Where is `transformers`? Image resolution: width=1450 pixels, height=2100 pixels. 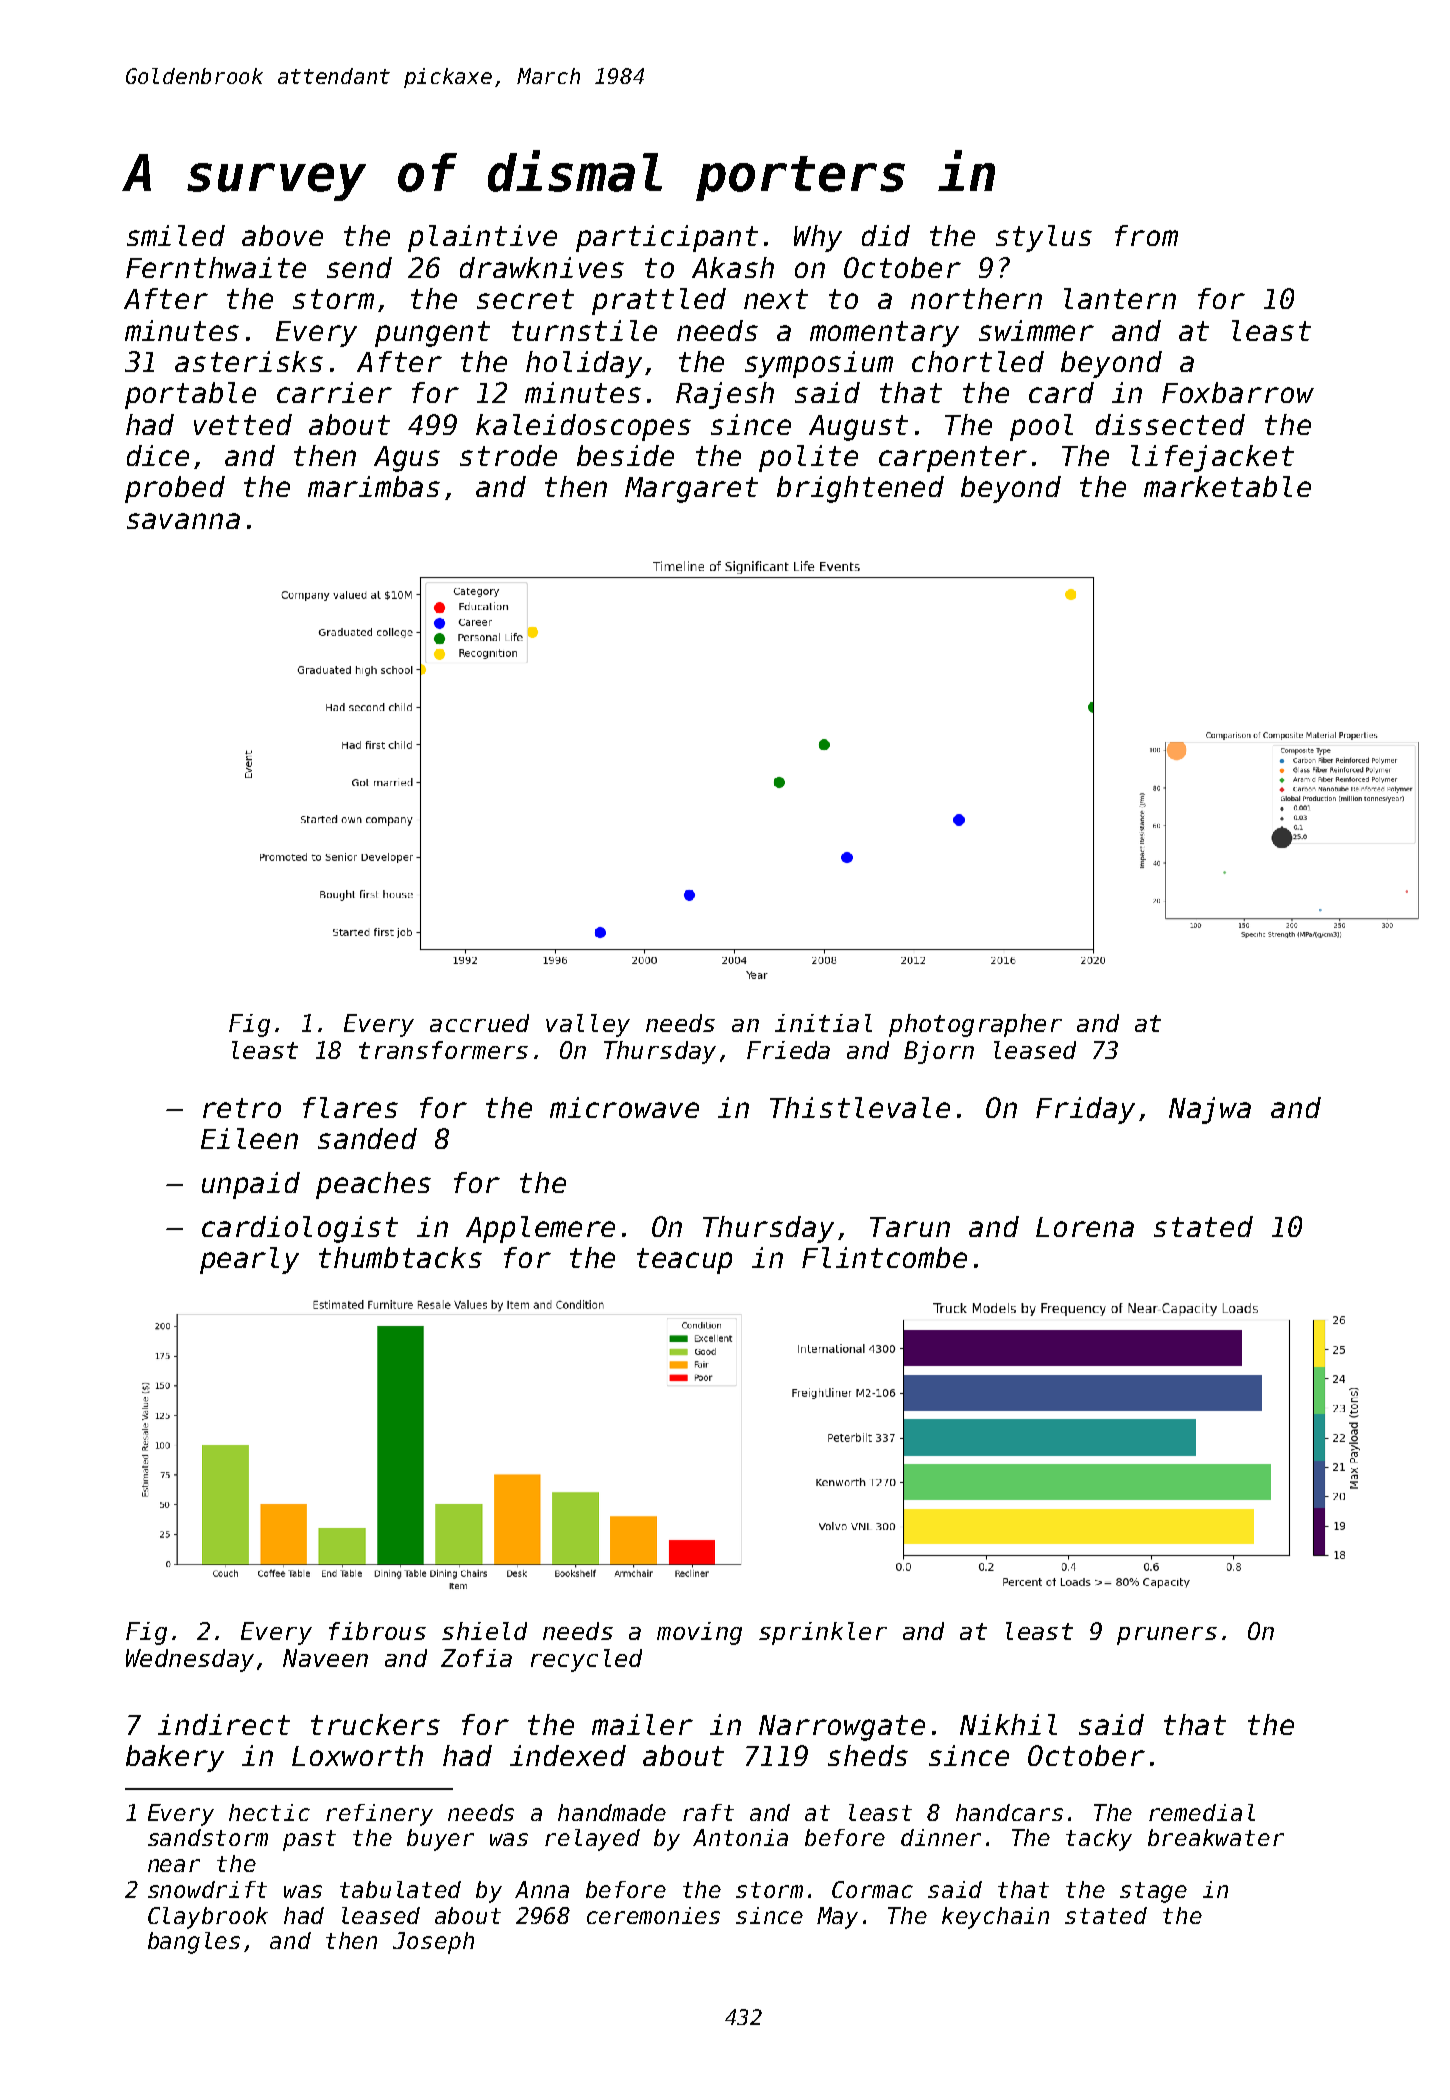 transformers is located at coordinates (443, 1050).
